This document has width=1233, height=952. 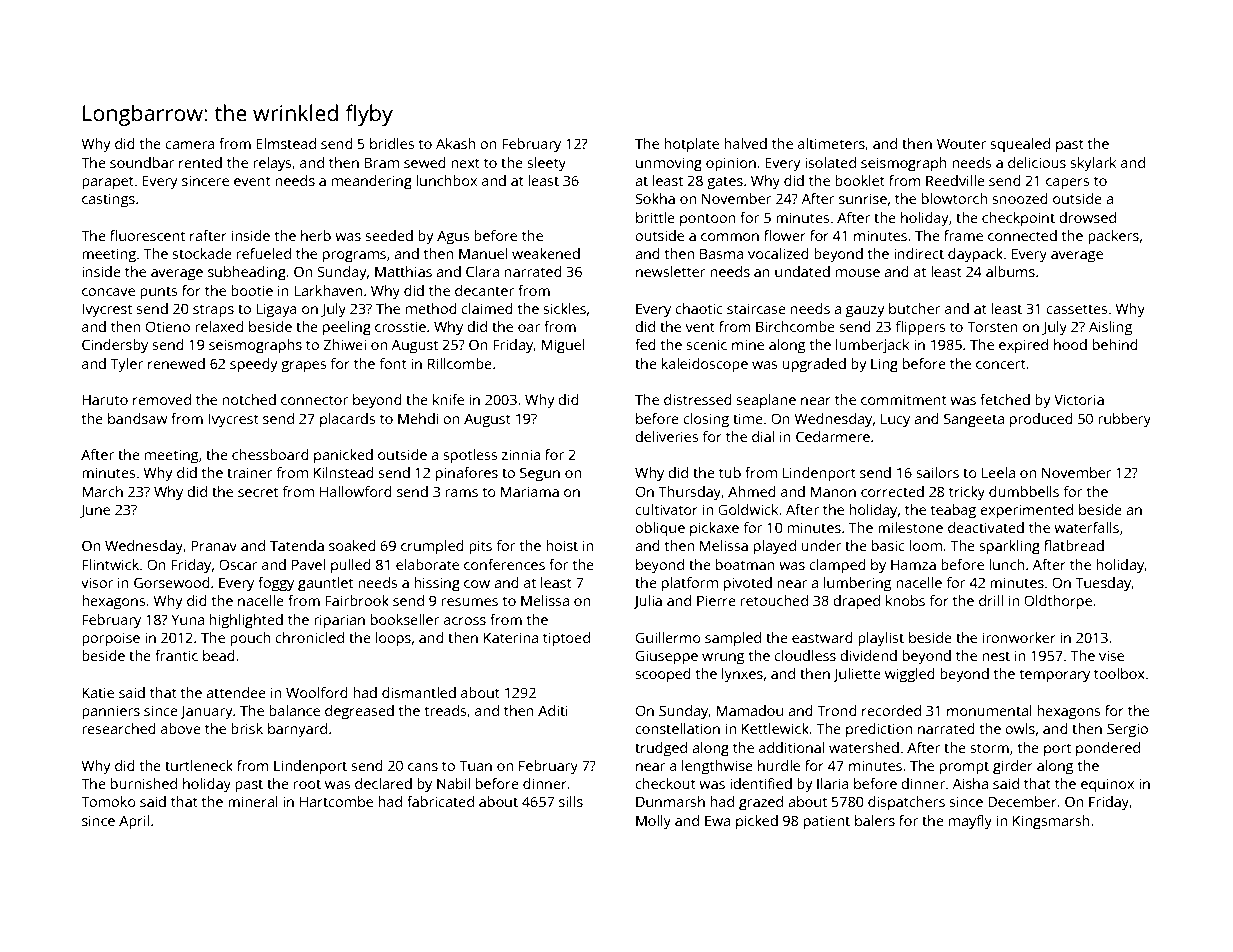 What do you see at coordinates (108, 200) in the document?
I see `castings` at bounding box center [108, 200].
